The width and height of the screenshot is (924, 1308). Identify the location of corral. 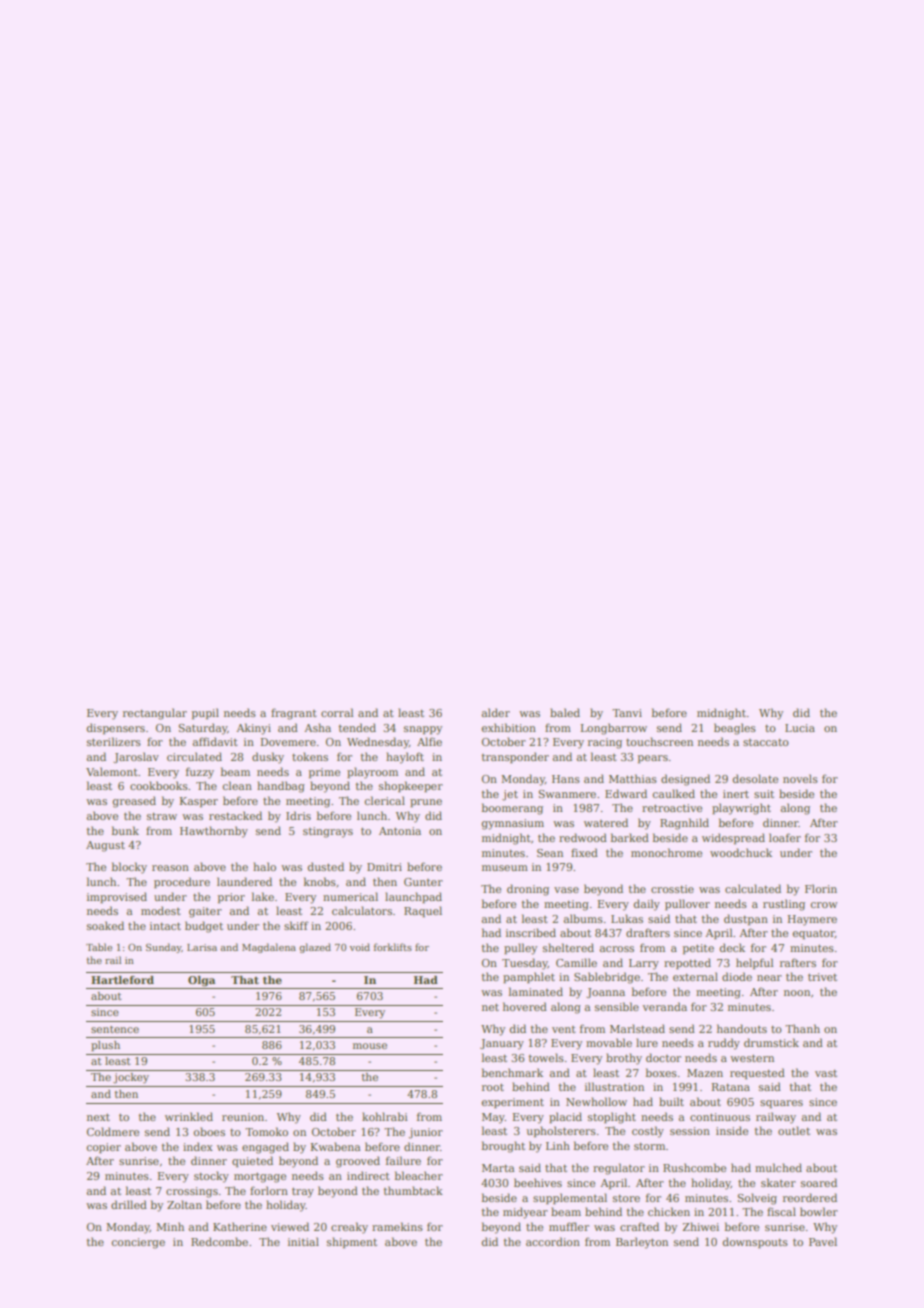
(337, 712).
